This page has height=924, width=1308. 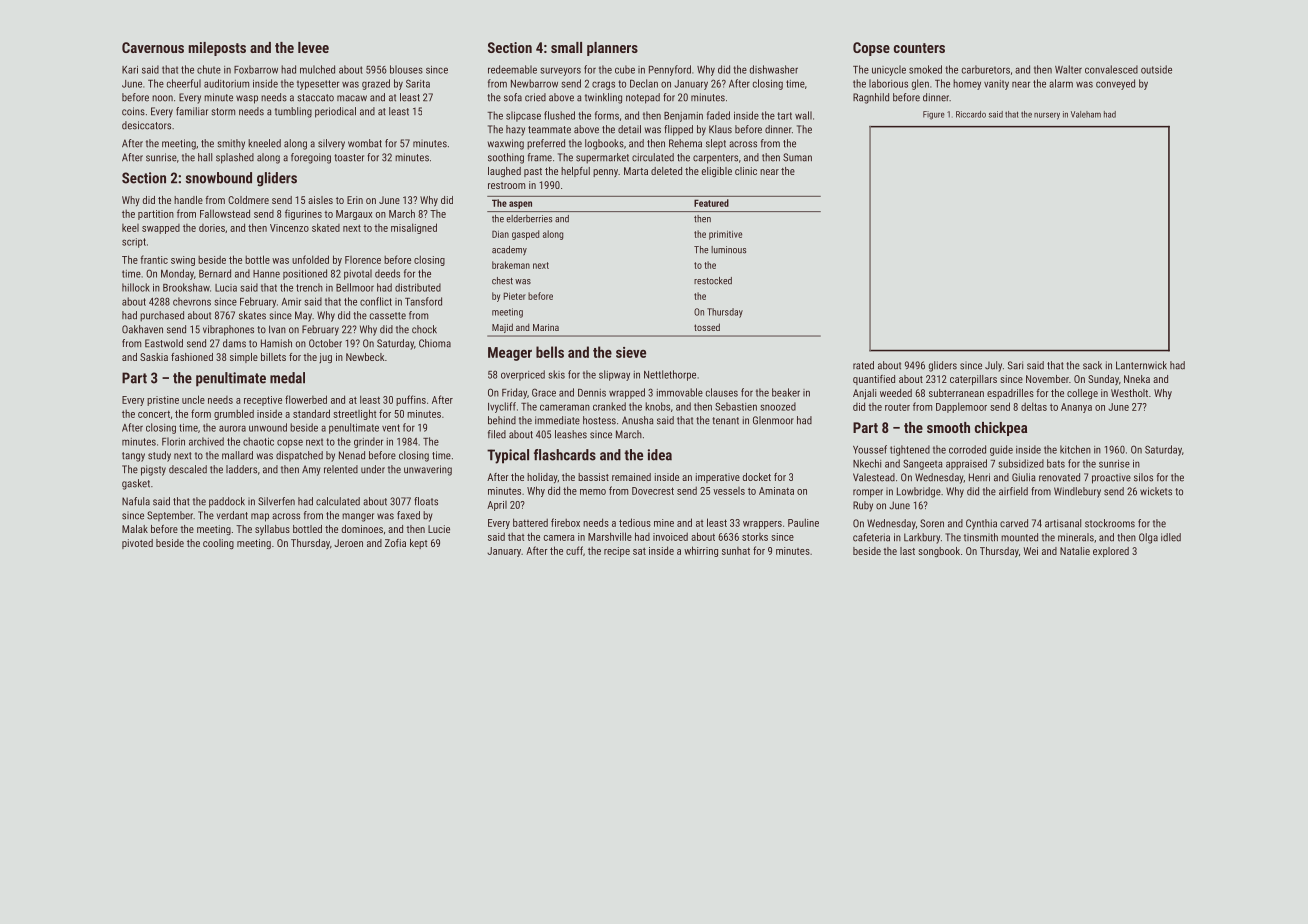 I want to click on levee, so click(x=313, y=47).
